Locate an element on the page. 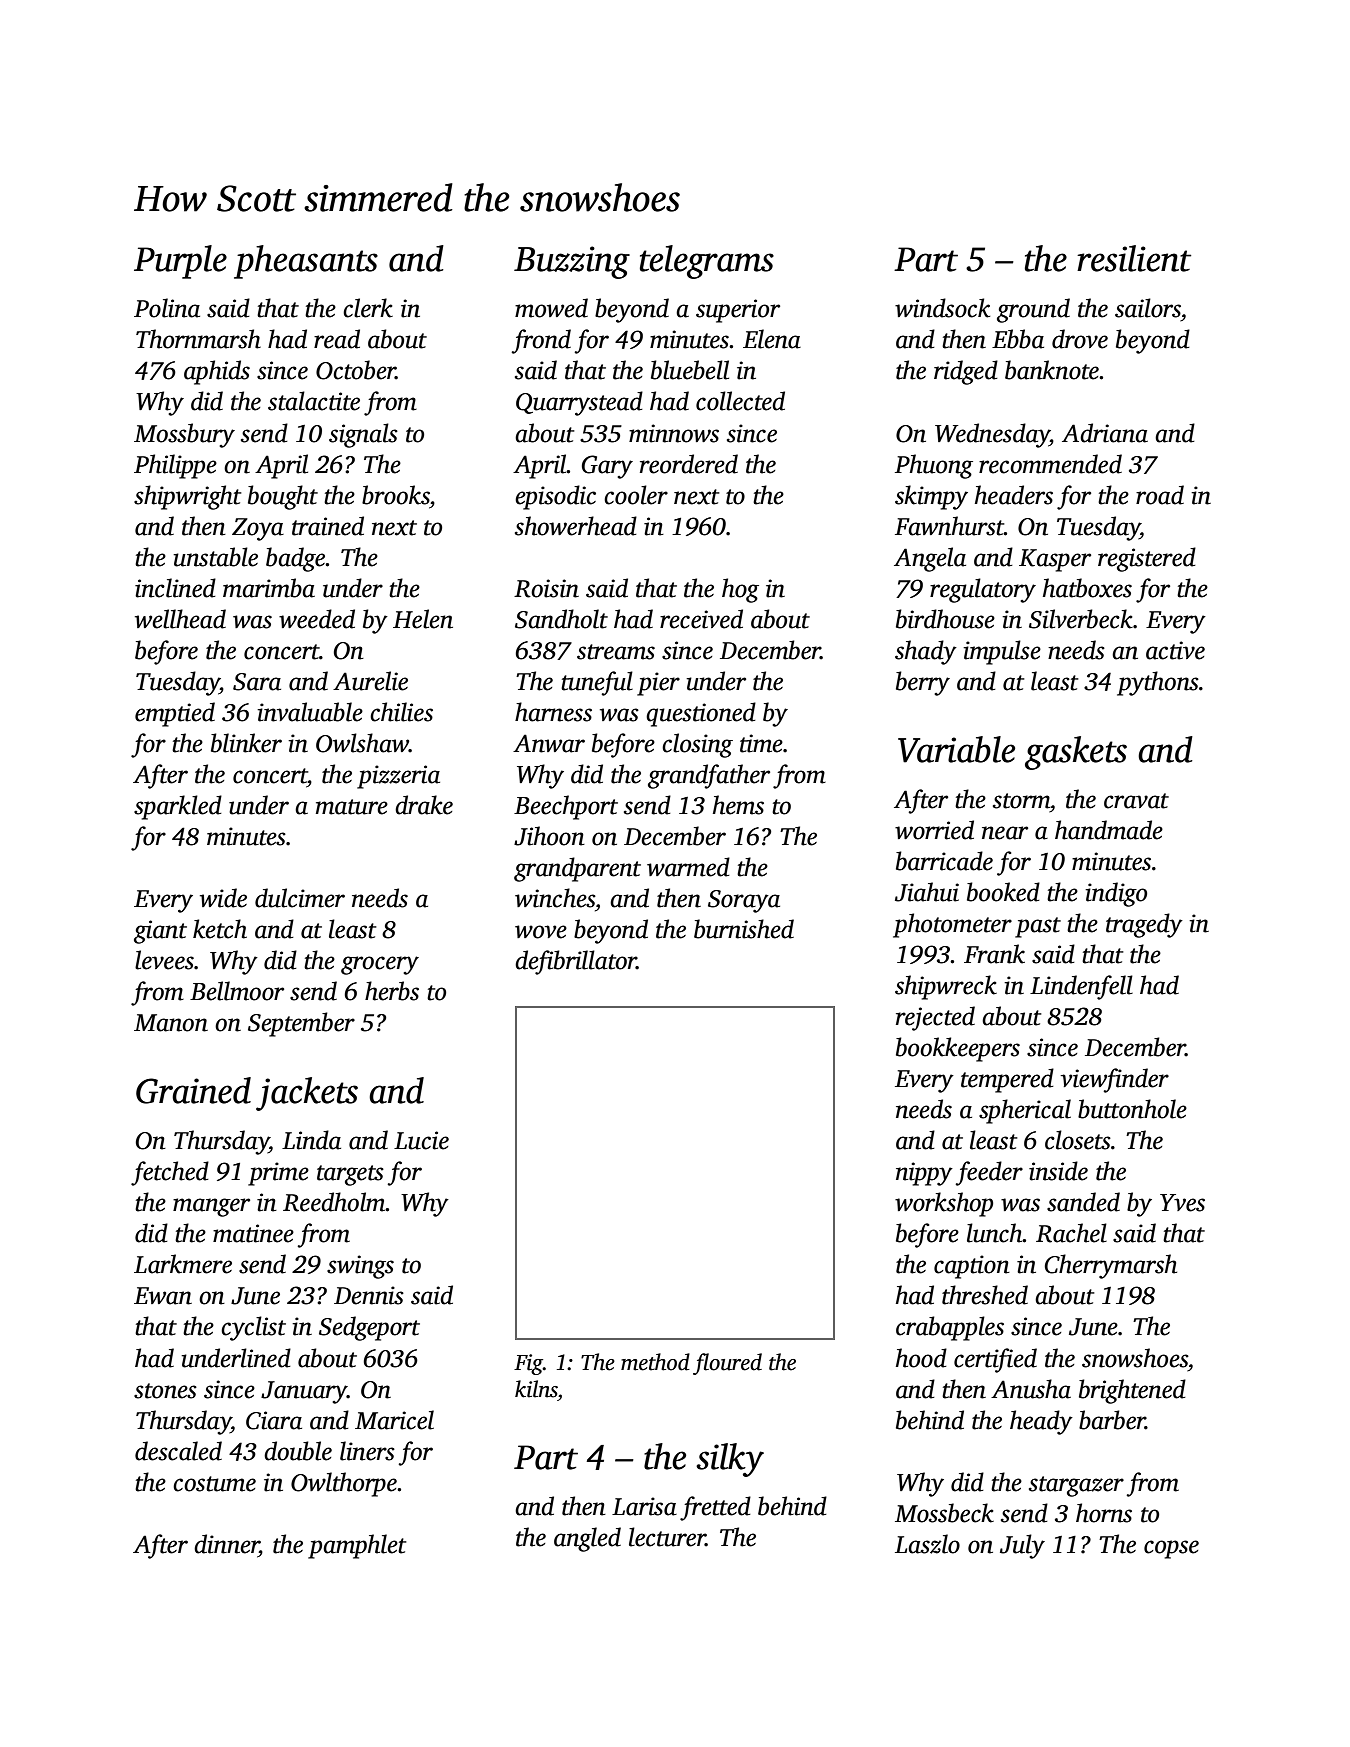 This document has height=1747, width=1350. Purple is located at coordinates (180, 262).
